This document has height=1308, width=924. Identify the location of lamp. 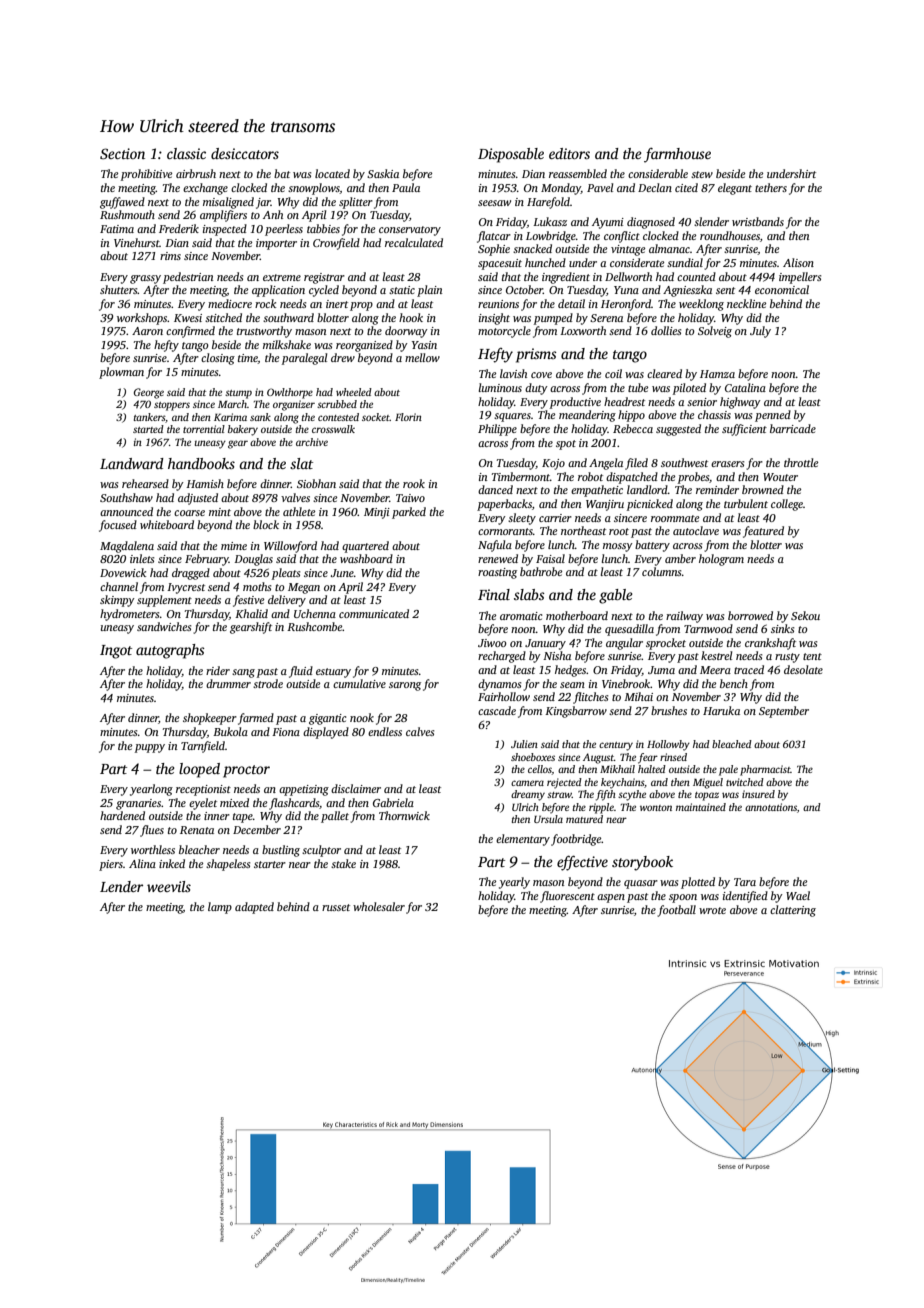
(220, 908).
